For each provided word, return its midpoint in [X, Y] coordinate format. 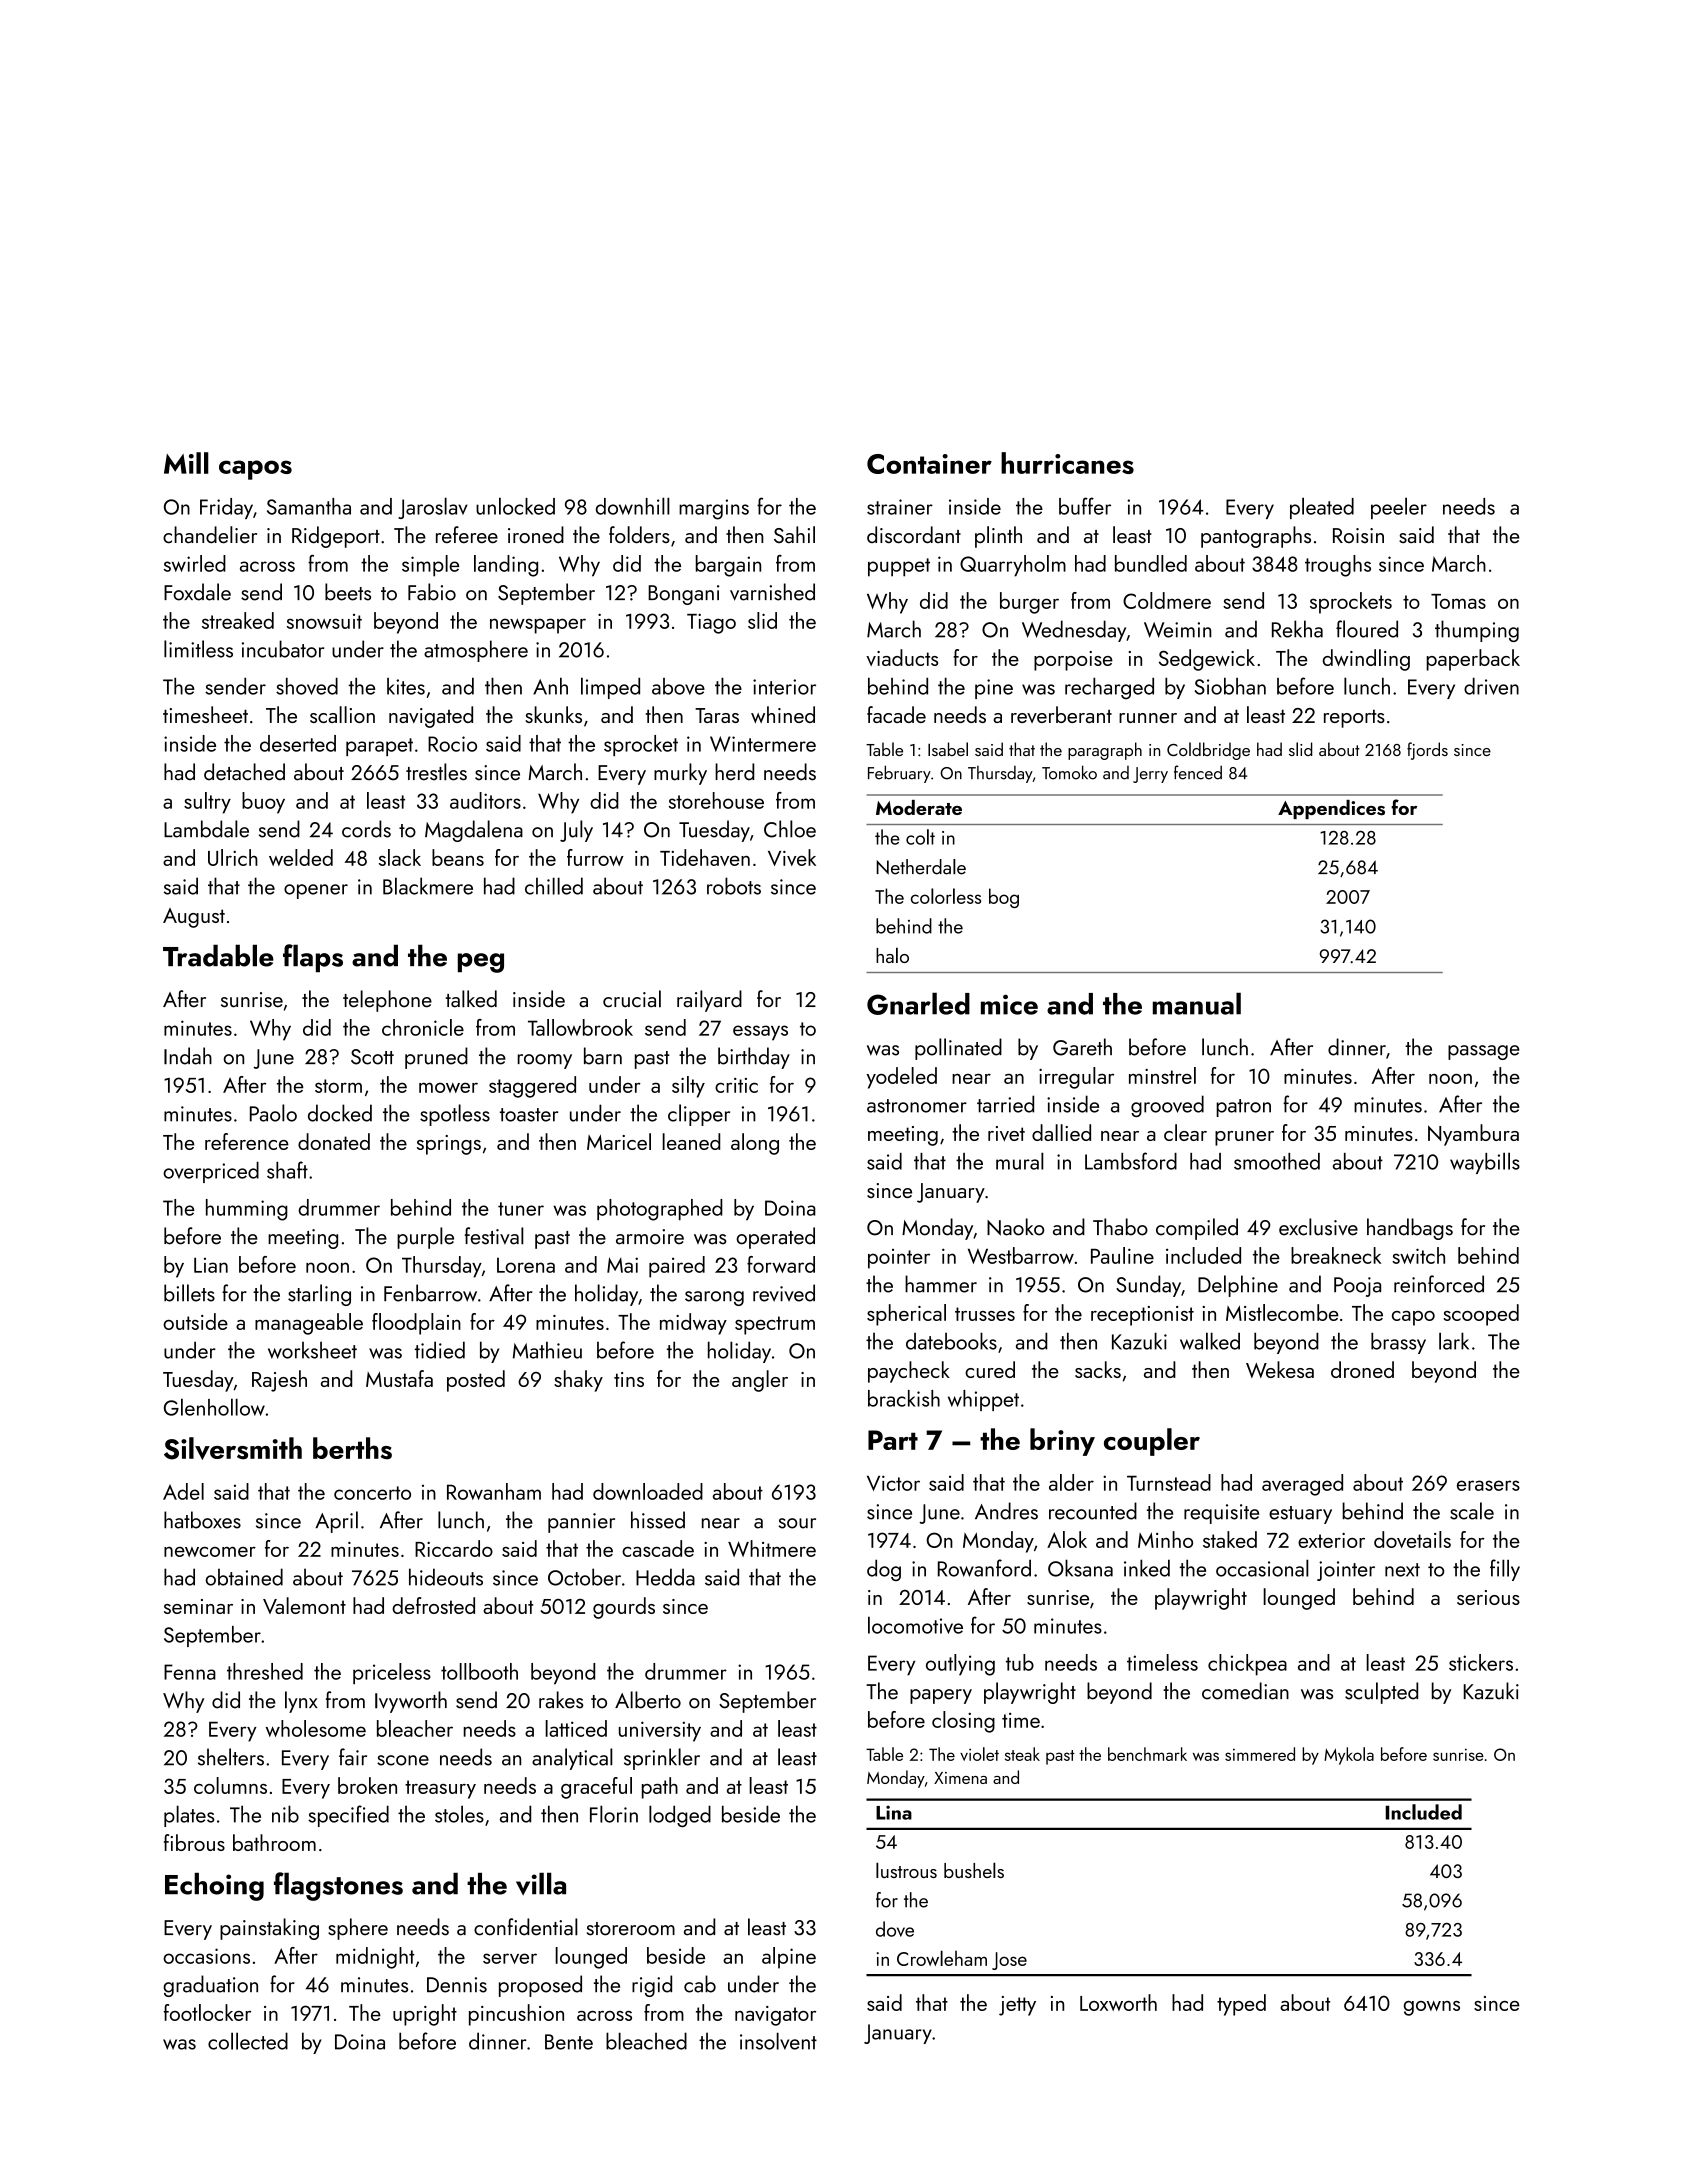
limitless [198, 649]
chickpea [1247, 1665]
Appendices [1331, 809]
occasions [206, 1956]
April [336, 1522]
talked [471, 999]
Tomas [1458, 601]
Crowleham [942, 1958]
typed [1241, 2005]
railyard [709, 1001]
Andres [1006, 1511]
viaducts [902, 657]
